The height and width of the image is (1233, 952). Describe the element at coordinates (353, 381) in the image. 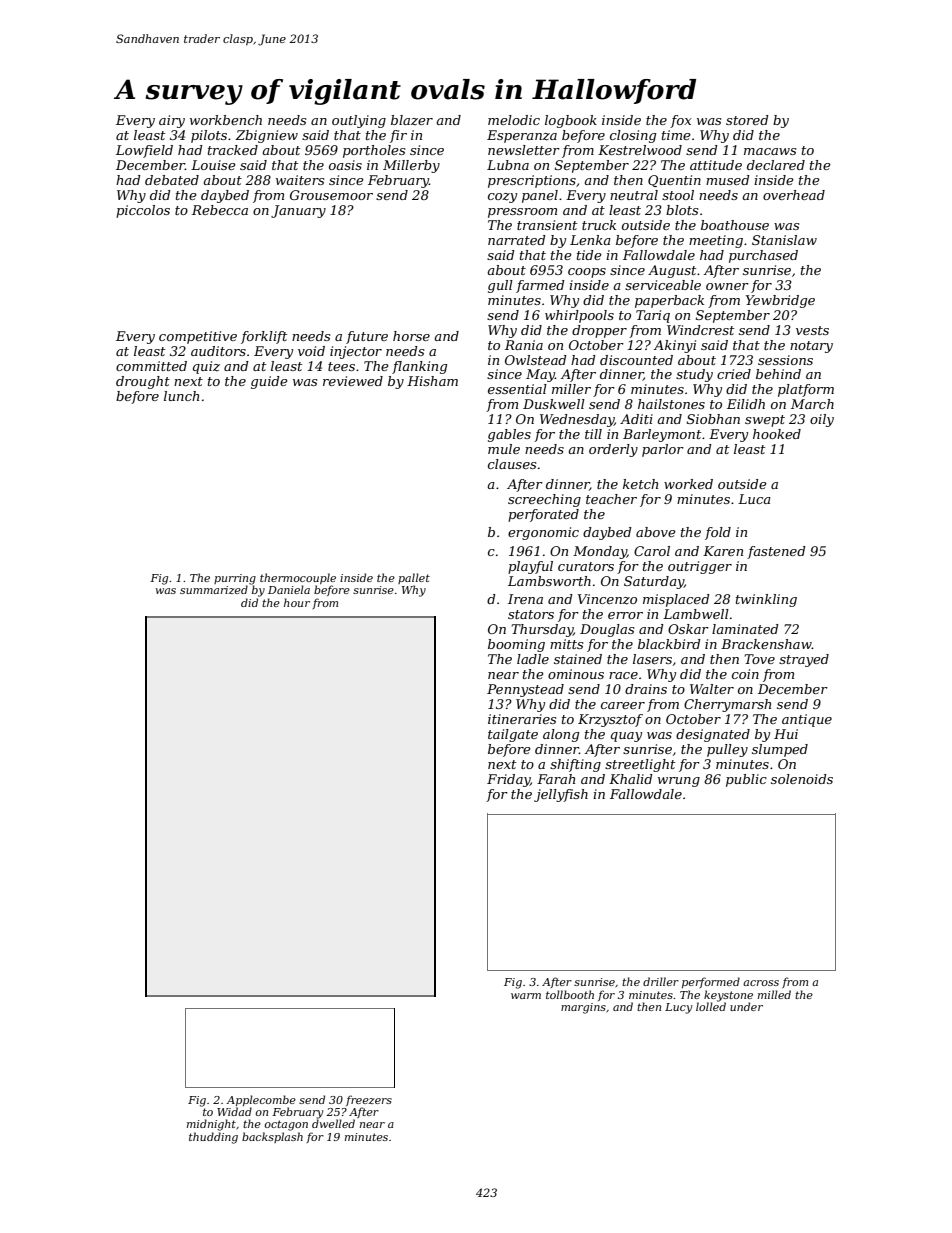

I see `reviewed` at that location.
